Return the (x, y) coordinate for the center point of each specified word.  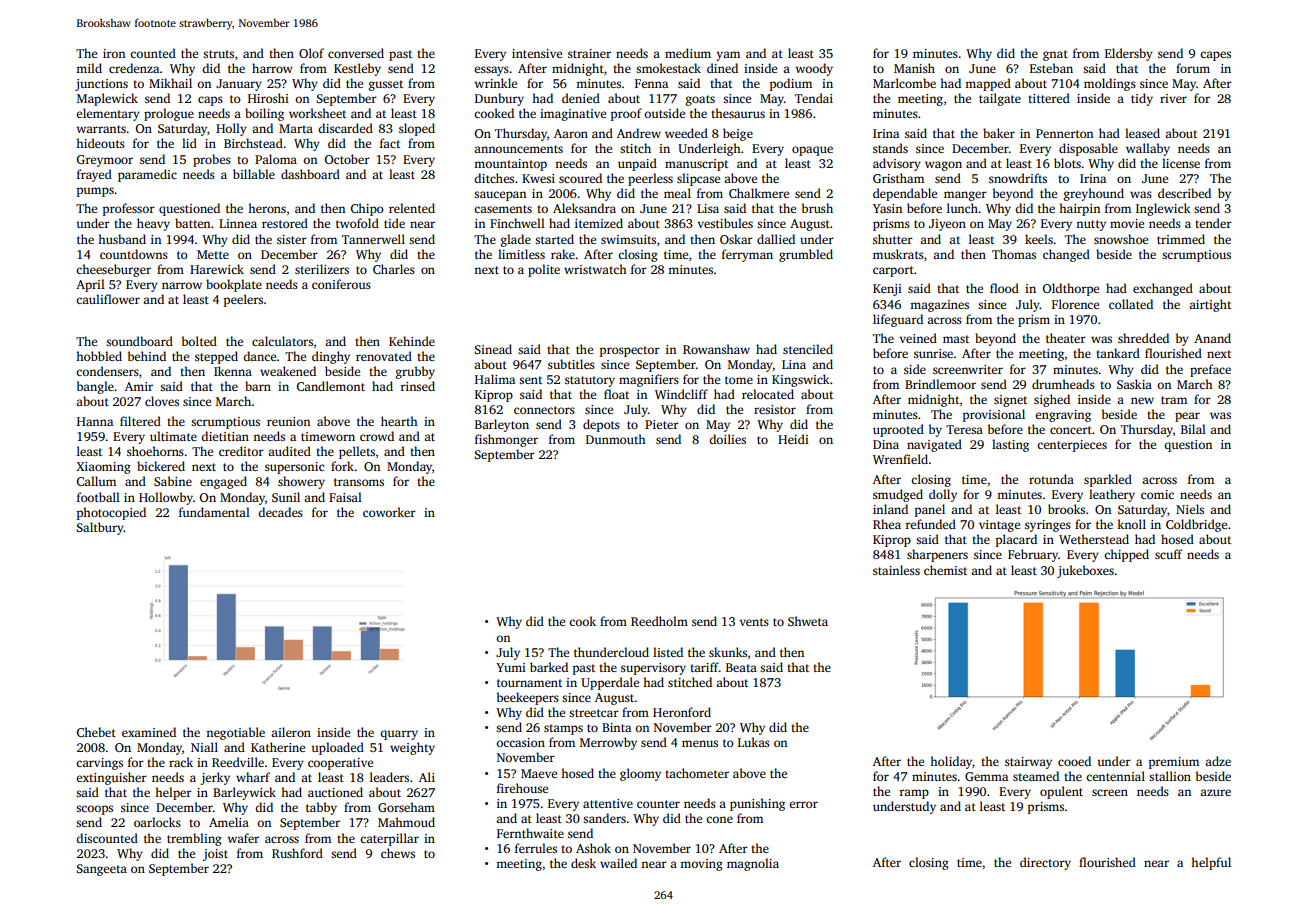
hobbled (99, 356)
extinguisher (111, 778)
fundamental (214, 512)
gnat (1055, 55)
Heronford (682, 712)
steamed (1036, 776)
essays (491, 71)
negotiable (235, 733)
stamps (563, 729)
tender (1213, 223)
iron (114, 53)
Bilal (1193, 429)
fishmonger (506, 440)
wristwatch (595, 269)
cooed (1074, 761)
